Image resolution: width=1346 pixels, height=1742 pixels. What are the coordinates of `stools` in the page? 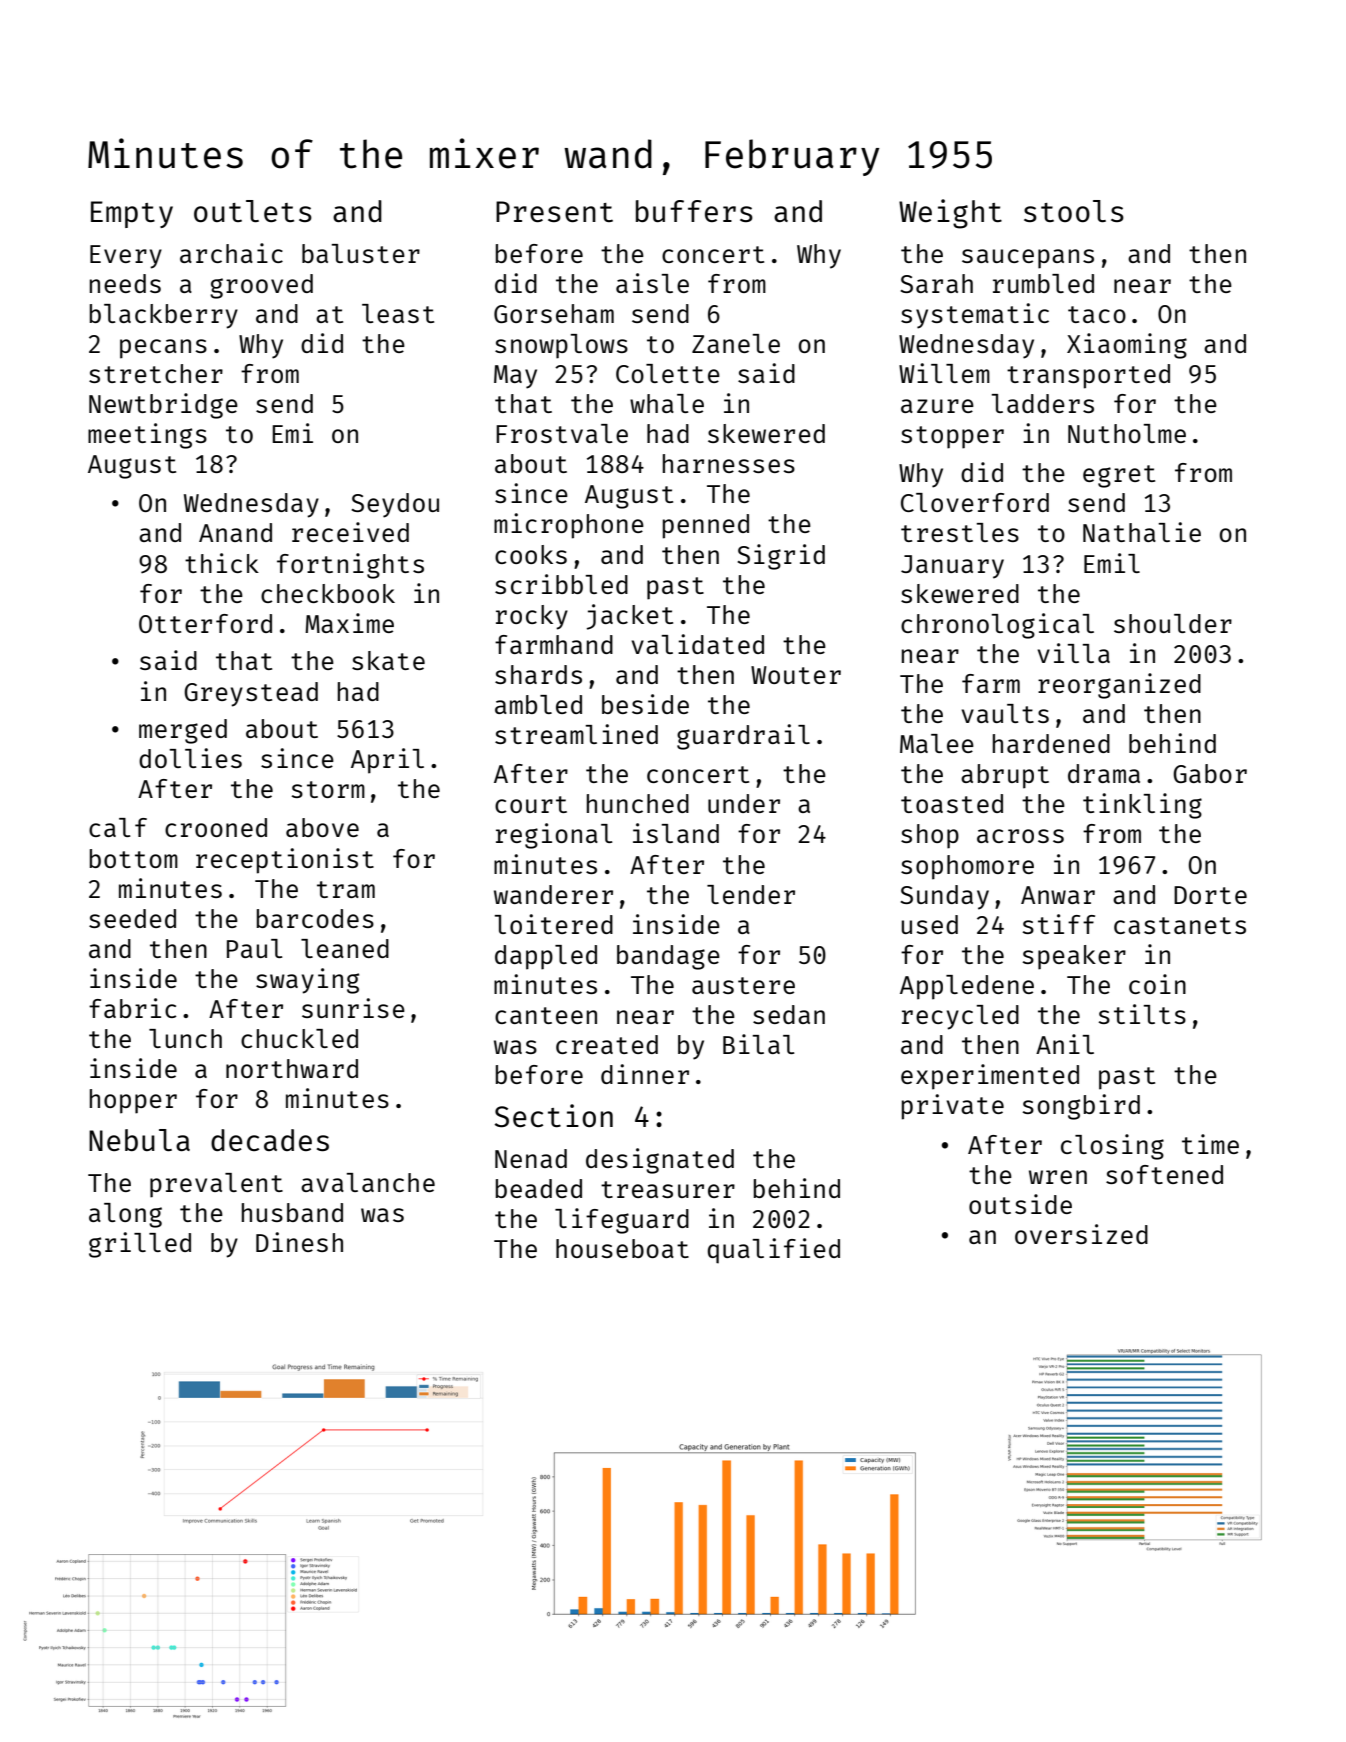 It's located at (1074, 211).
